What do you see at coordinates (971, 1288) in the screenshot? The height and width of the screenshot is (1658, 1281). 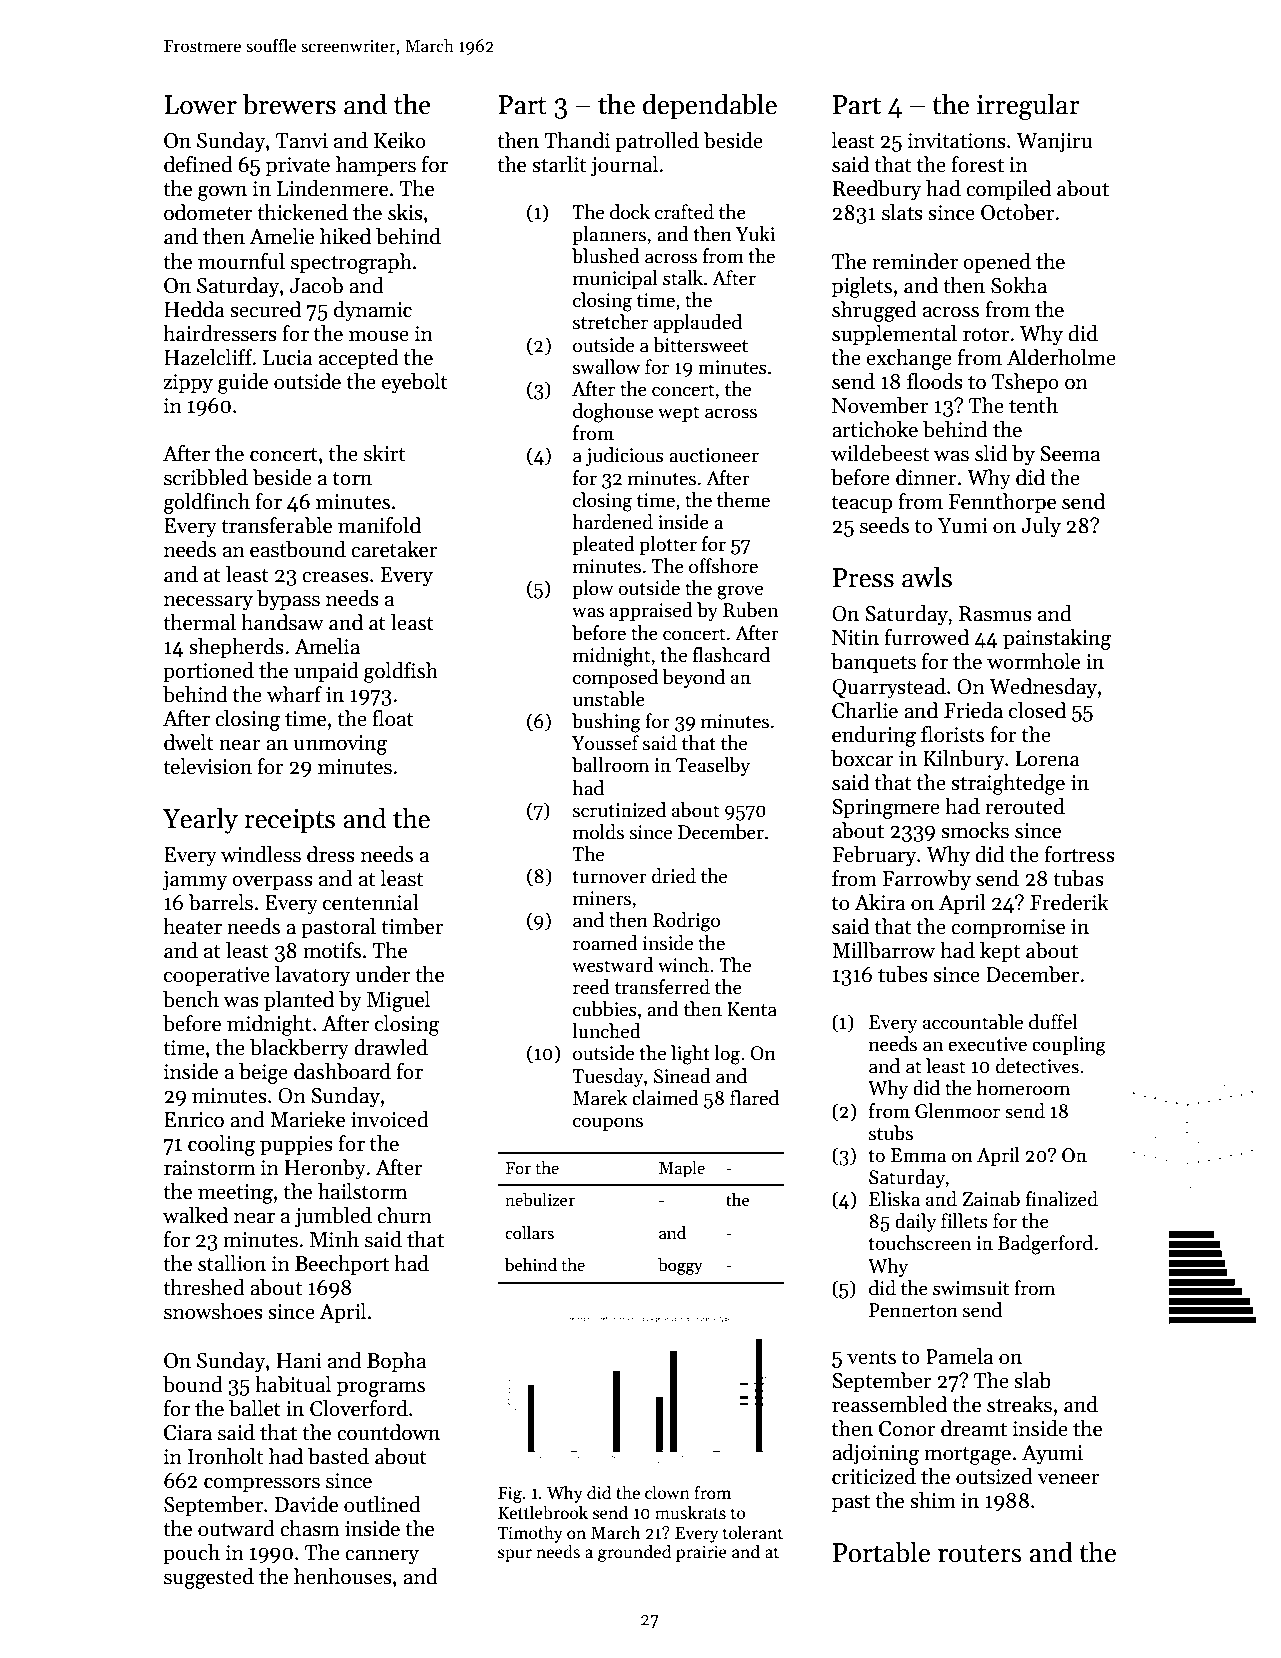 I see `swimsuit` at bounding box center [971, 1288].
